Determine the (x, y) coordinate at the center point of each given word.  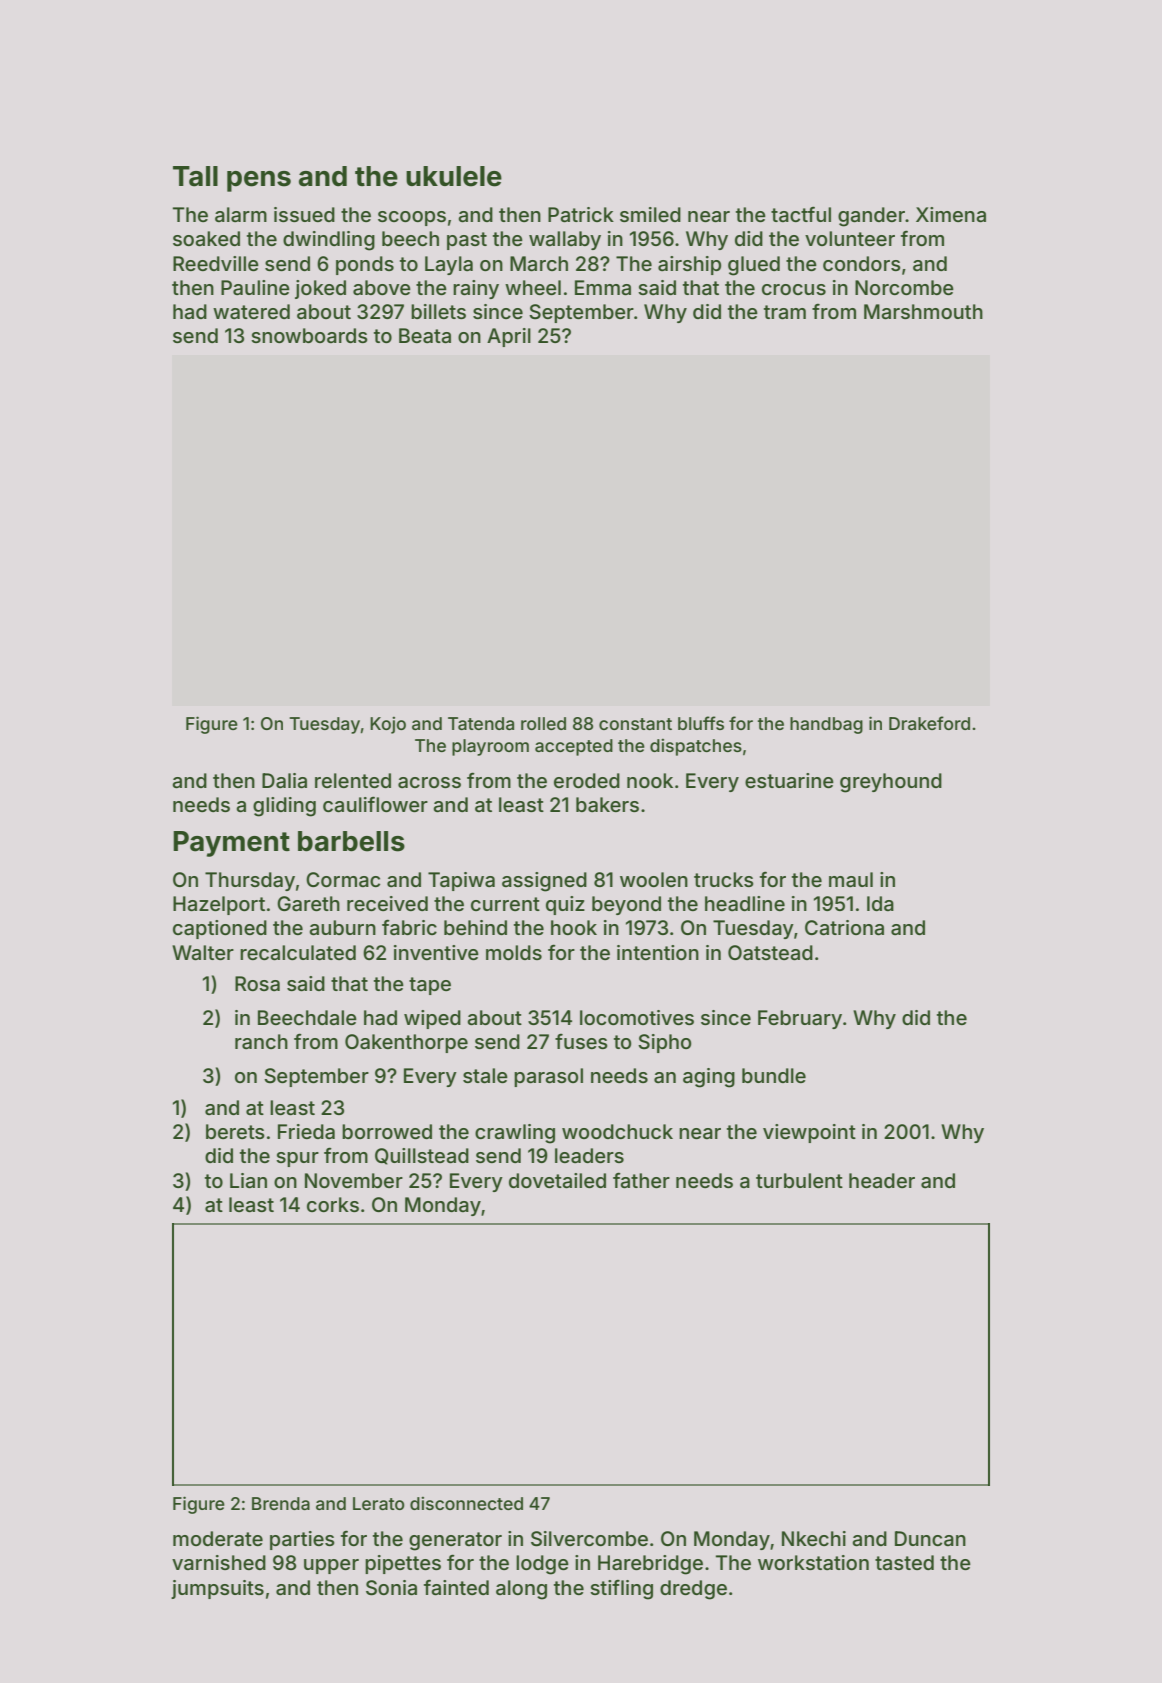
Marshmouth (923, 312)
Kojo (388, 725)
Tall (195, 176)
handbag (826, 725)
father (641, 1180)
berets (235, 1131)
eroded (587, 780)
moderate (218, 1538)
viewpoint (809, 1133)
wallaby (565, 240)
